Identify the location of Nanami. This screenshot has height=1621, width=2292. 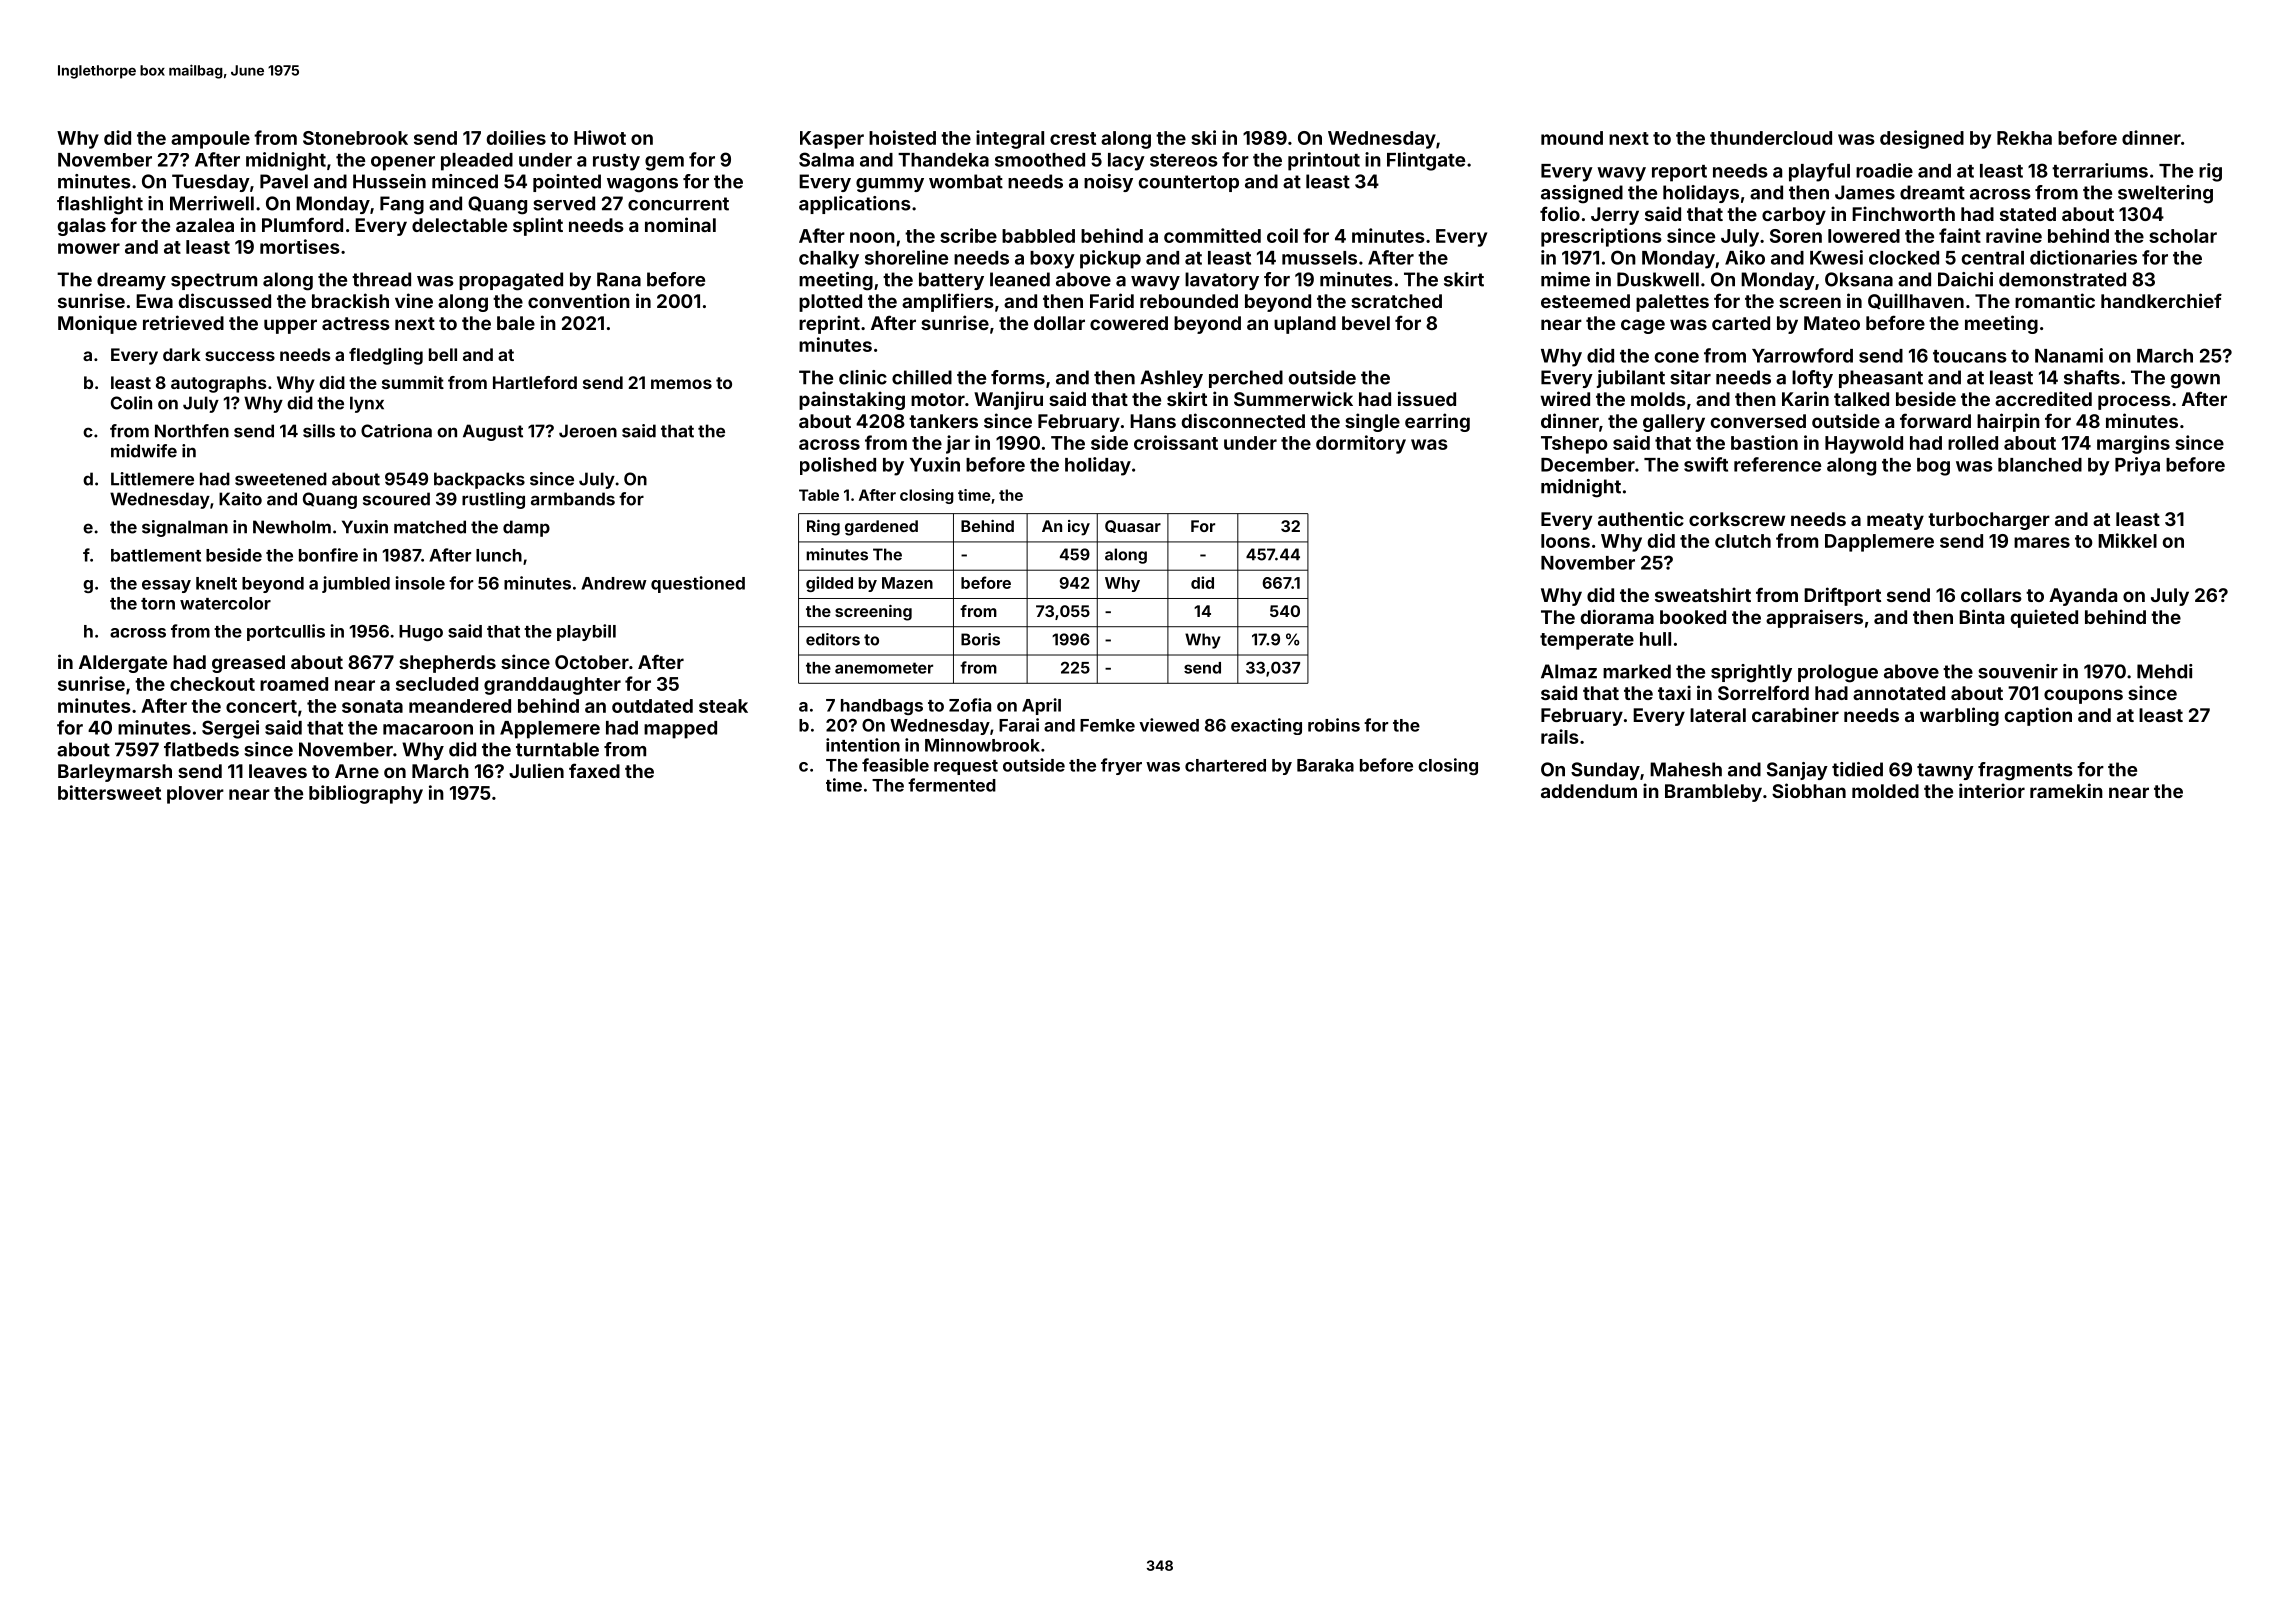
(2069, 355).
